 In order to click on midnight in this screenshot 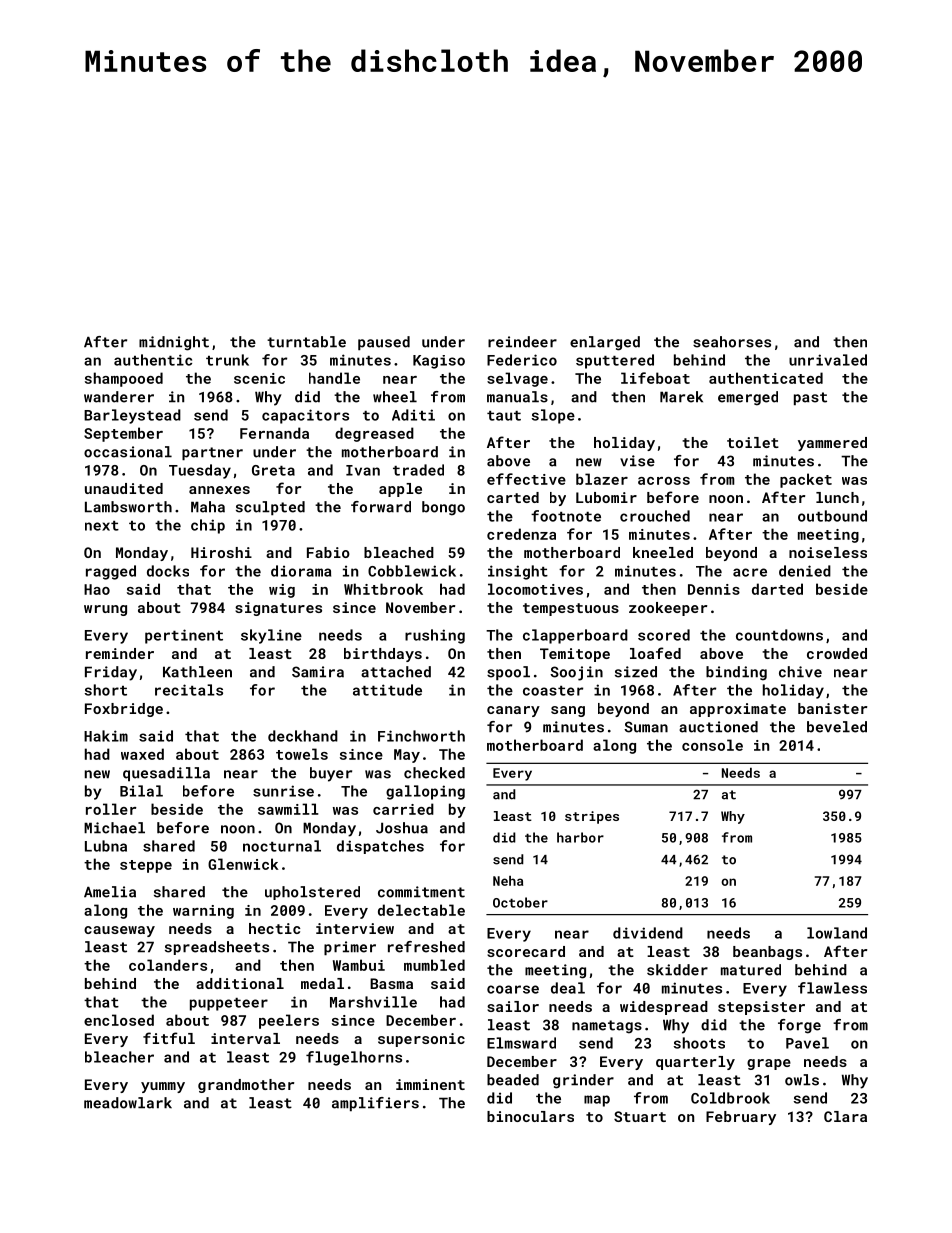, I will do `click(174, 343)`.
